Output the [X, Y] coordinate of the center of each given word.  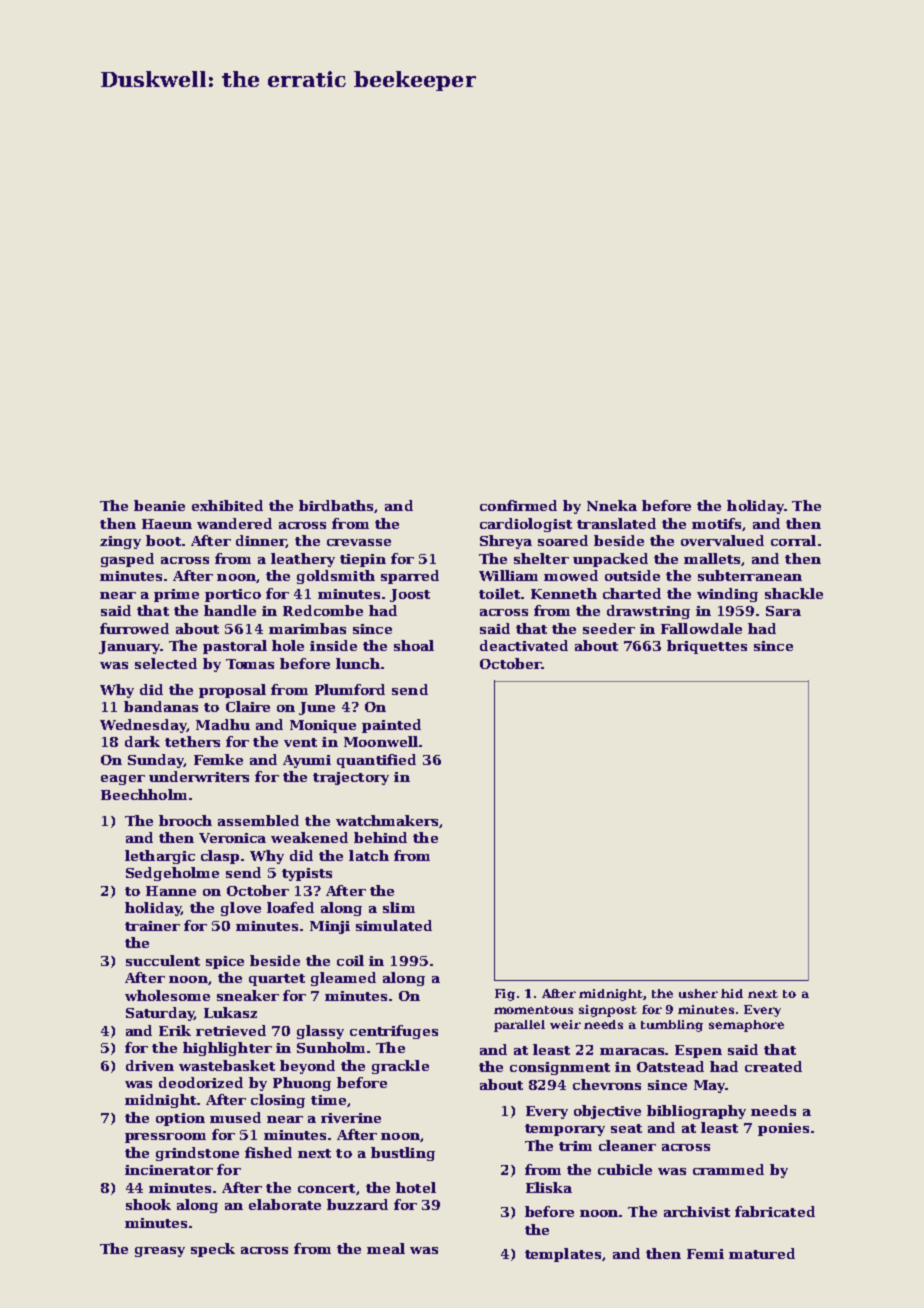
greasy [160, 1252]
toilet [499, 593]
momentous [533, 1010]
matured [762, 1253]
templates [563, 1255]
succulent [163, 960]
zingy [120, 542]
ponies [783, 1129]
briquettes [707, 647]
